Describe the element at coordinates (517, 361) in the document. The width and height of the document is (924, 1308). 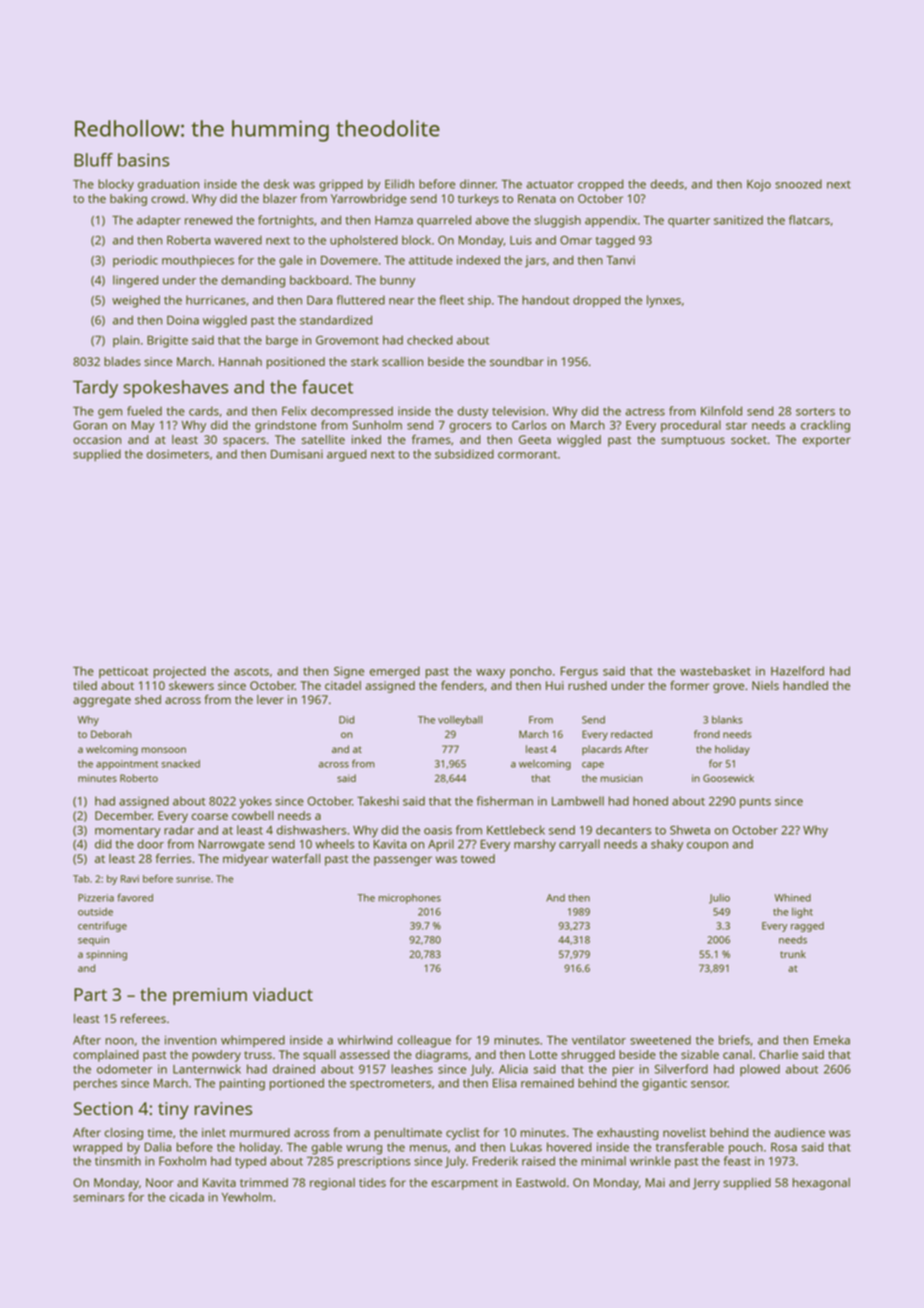
I see `soundbar` at that location.
